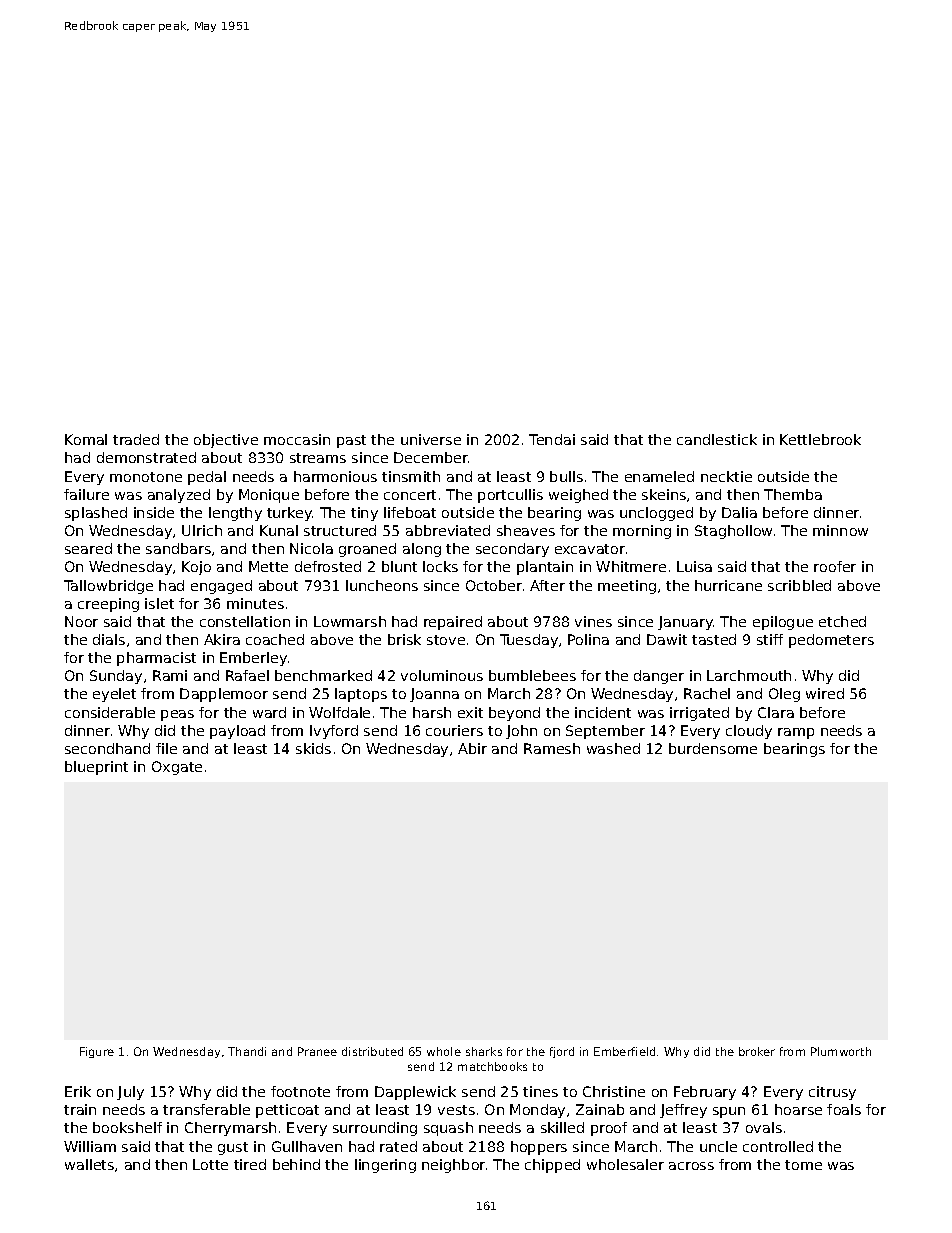  I want to click on foals, so click(844, 1109).
